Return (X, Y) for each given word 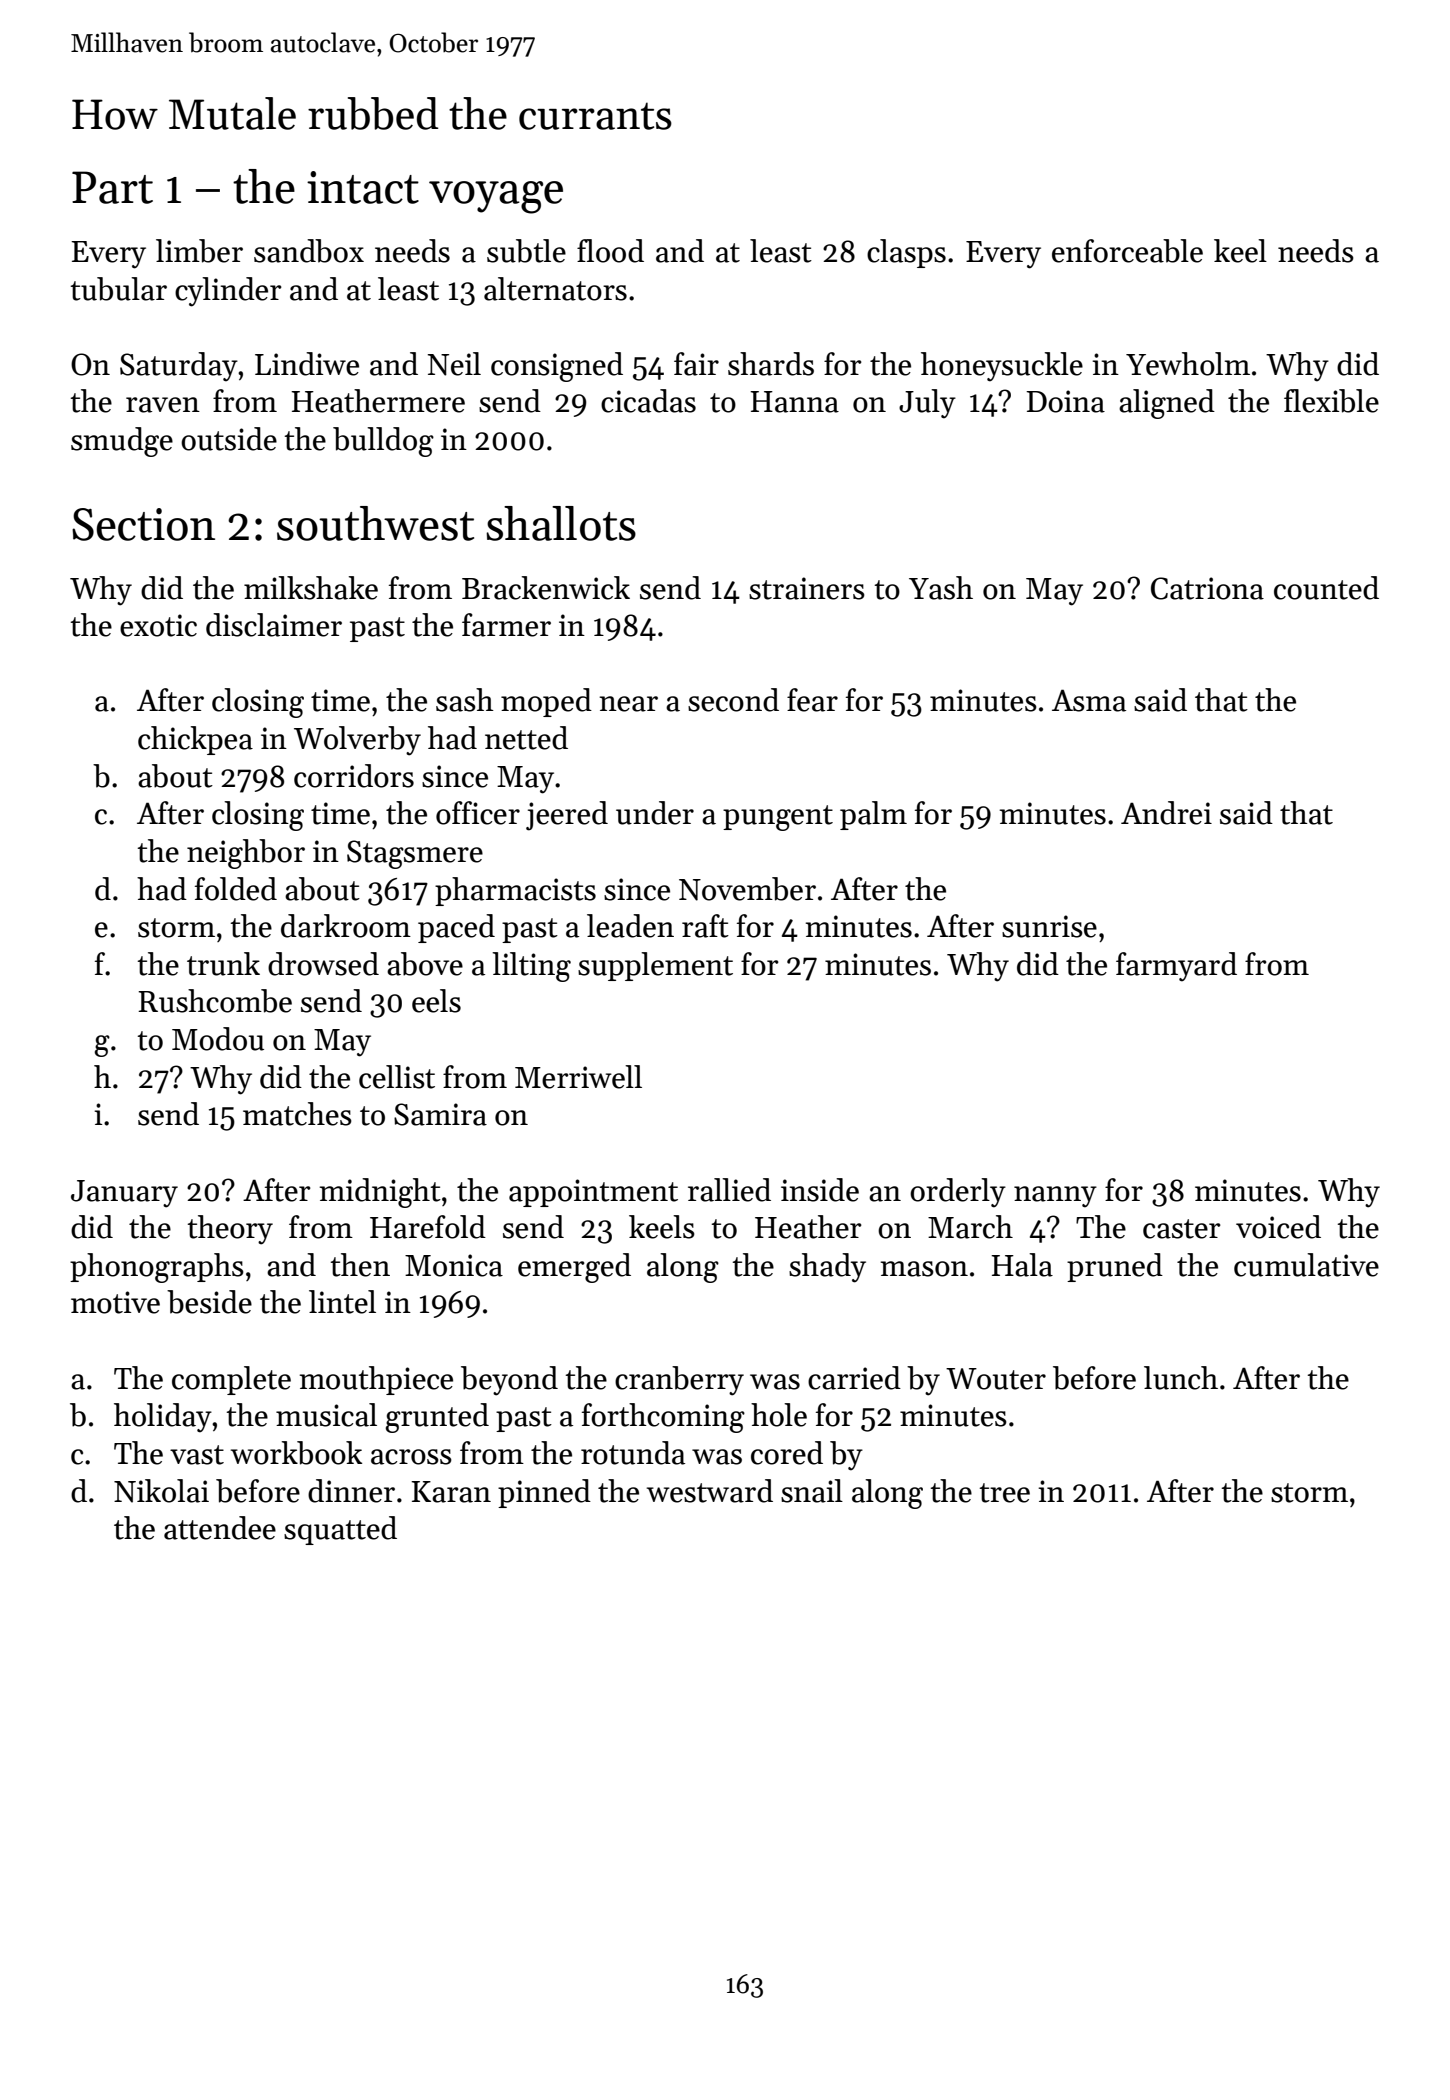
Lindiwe (307, 364)
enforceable (1127, 251)
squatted (340, 1530)
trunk (223, 964)
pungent (778, 818)
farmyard (1176, 967)
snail (812, 1491)
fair (696, 364)
